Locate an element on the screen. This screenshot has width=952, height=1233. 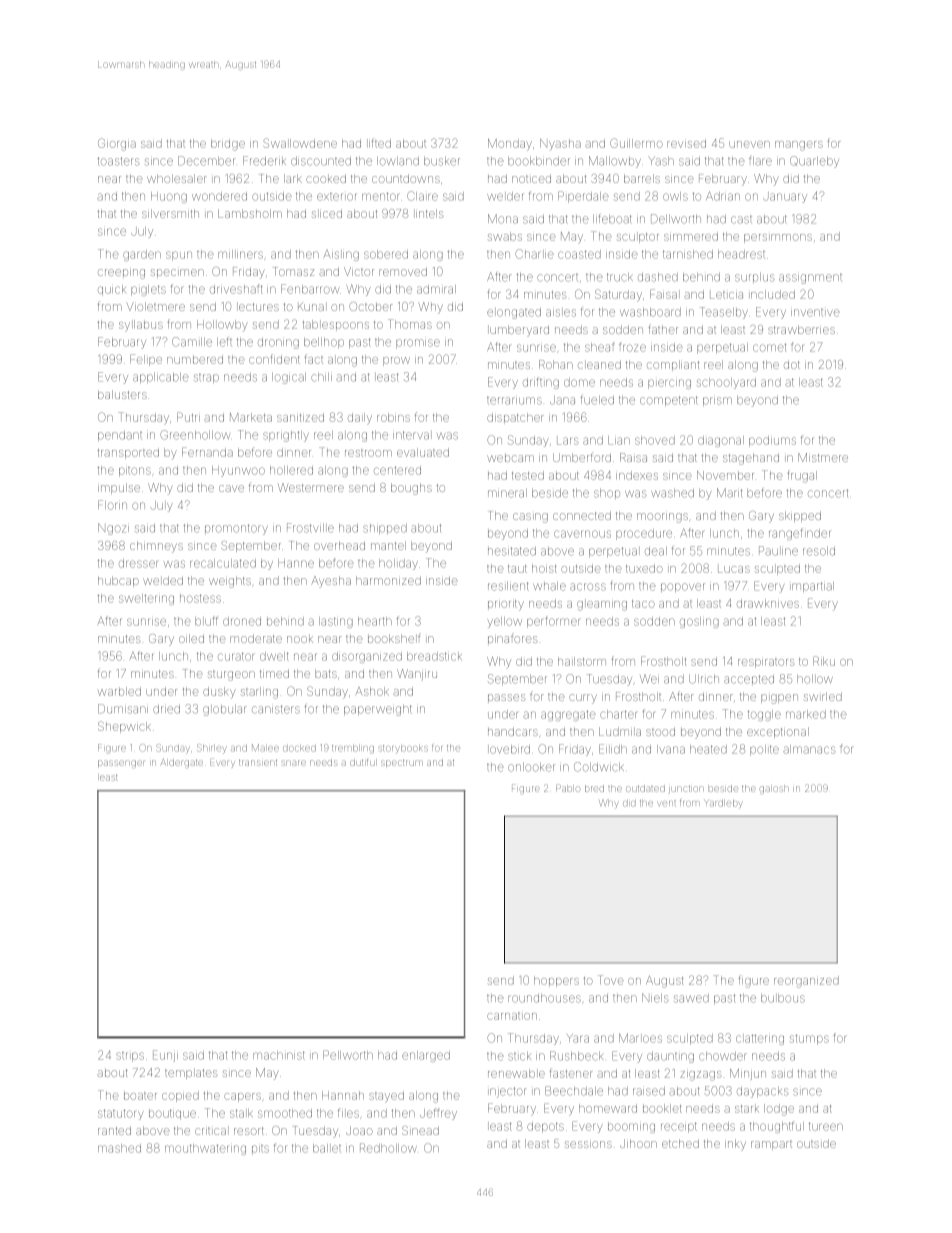
Giorgia is located at coordinates (117, 144).
